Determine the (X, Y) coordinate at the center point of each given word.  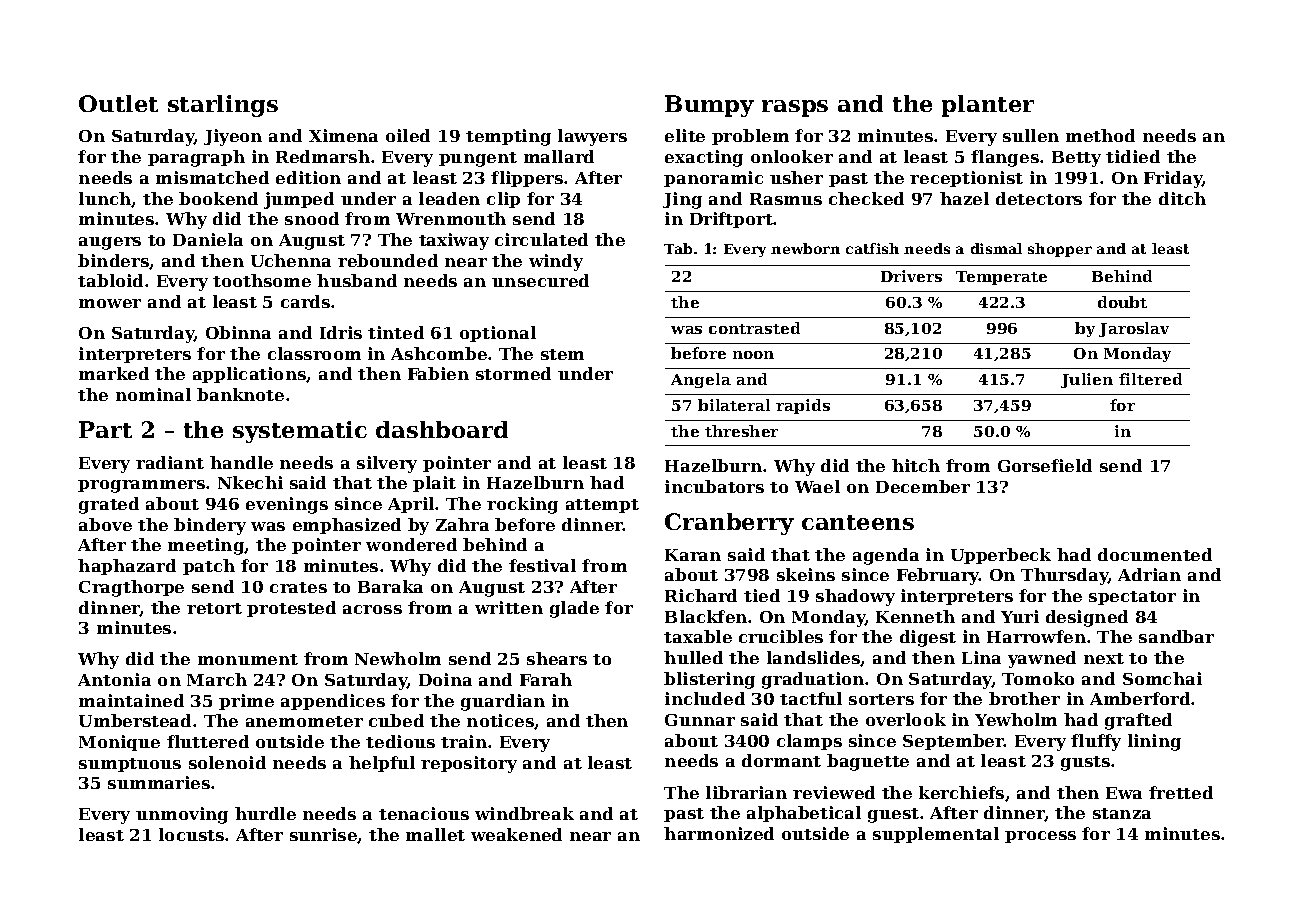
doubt (1122, 302)
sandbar (1176, 636)
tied (762, 595)
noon (753, 355)
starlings (223, 106)
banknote (240, 394)
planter (988, 106)
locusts (191, 834)
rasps (795, 108)
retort (214, 608)
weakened (516, 834)
